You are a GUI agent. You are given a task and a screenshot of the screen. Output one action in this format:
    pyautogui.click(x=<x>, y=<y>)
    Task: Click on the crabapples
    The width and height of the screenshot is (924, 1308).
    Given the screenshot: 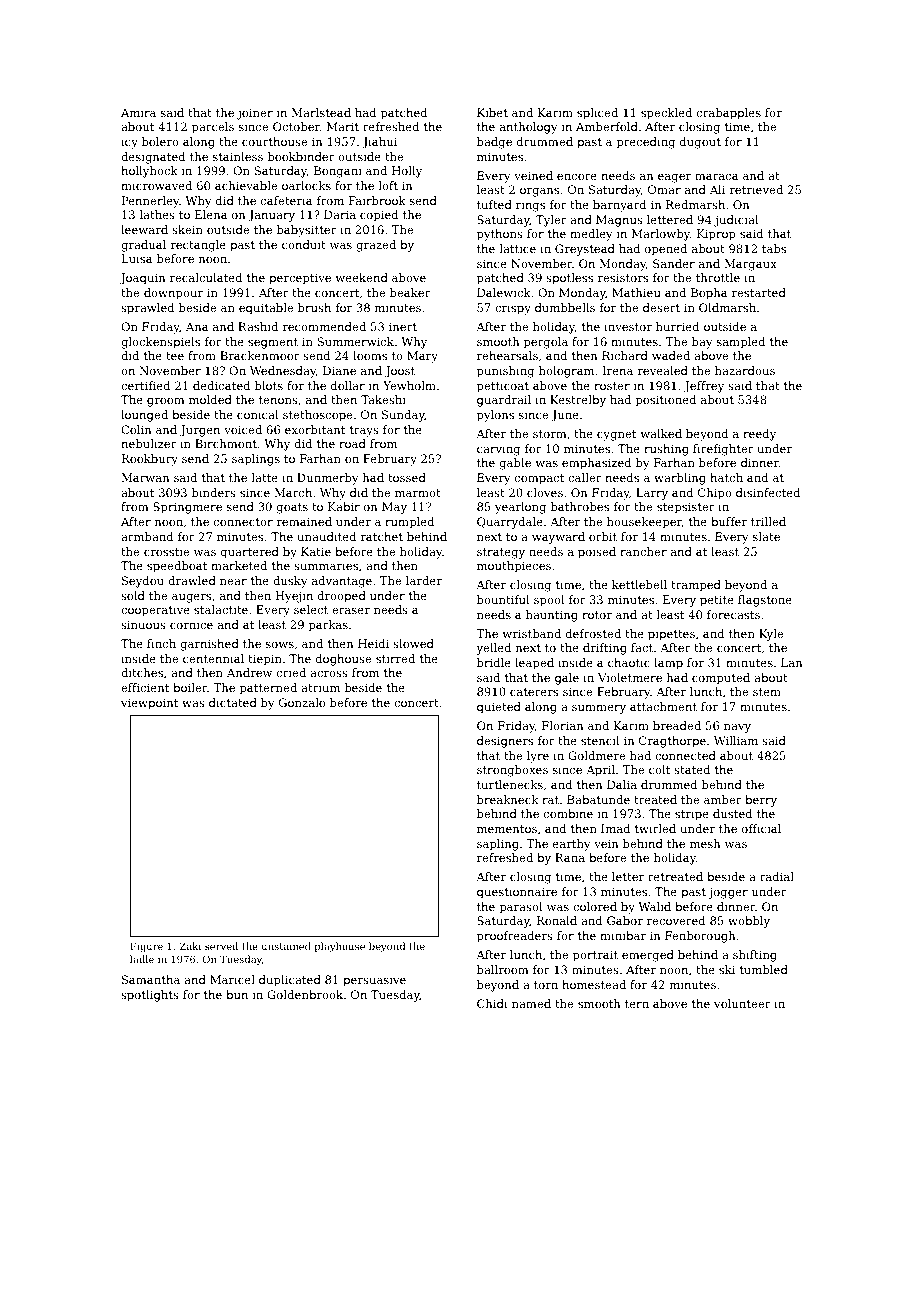 What is the action you would take?
    pyautogui.click(x=729, y=114)
